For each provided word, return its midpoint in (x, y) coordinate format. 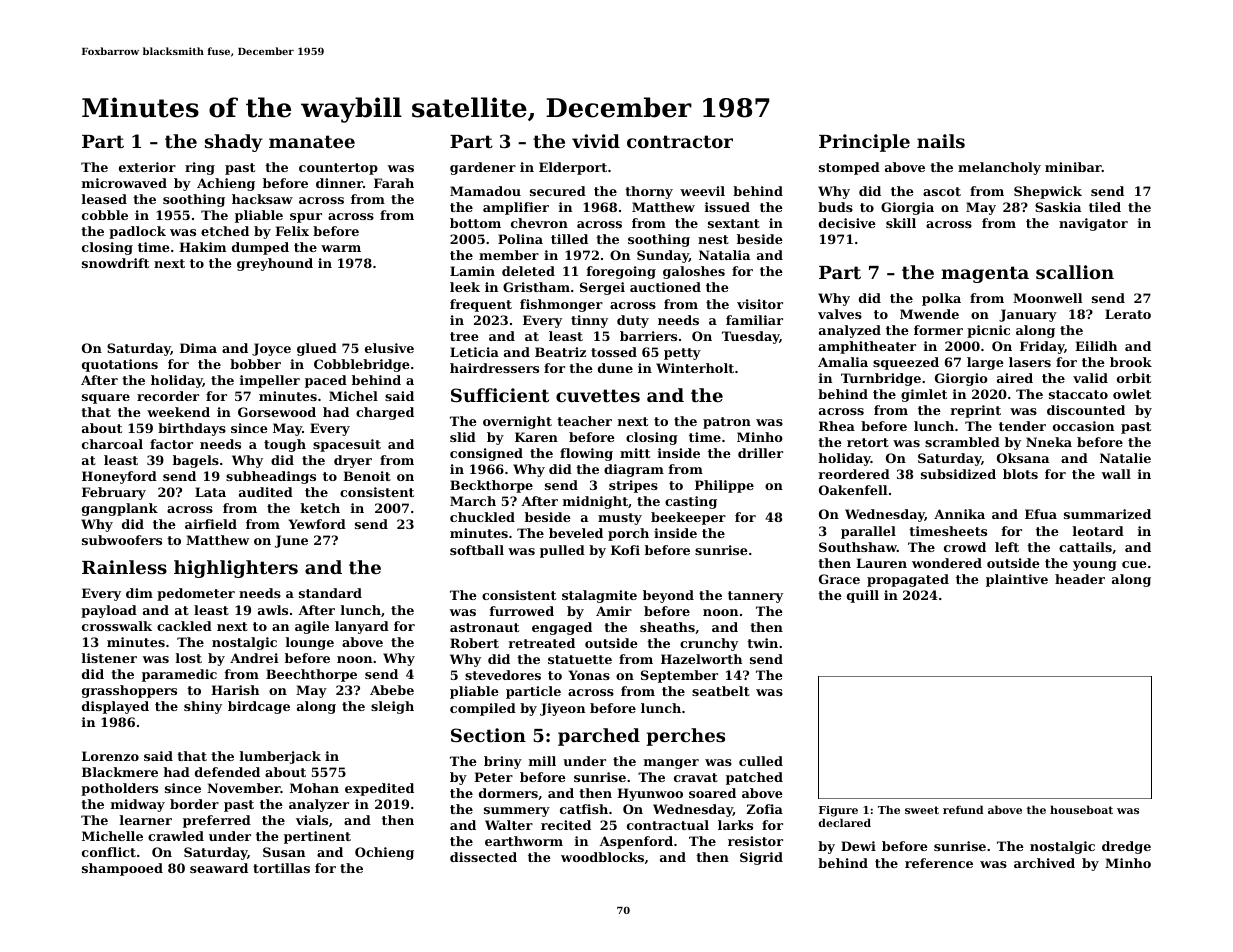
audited (266, 492)
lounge (310, 643)
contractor (680, 141)
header (1080, 579)
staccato (1078, 394)
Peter (493, 777)
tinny (589, 321)
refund (963, 809)
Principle (864, 143)
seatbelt (721, 691)
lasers (1030, 362)
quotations (120, 365)
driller (760, 453)
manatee (312, 141)
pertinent (317, 837)
